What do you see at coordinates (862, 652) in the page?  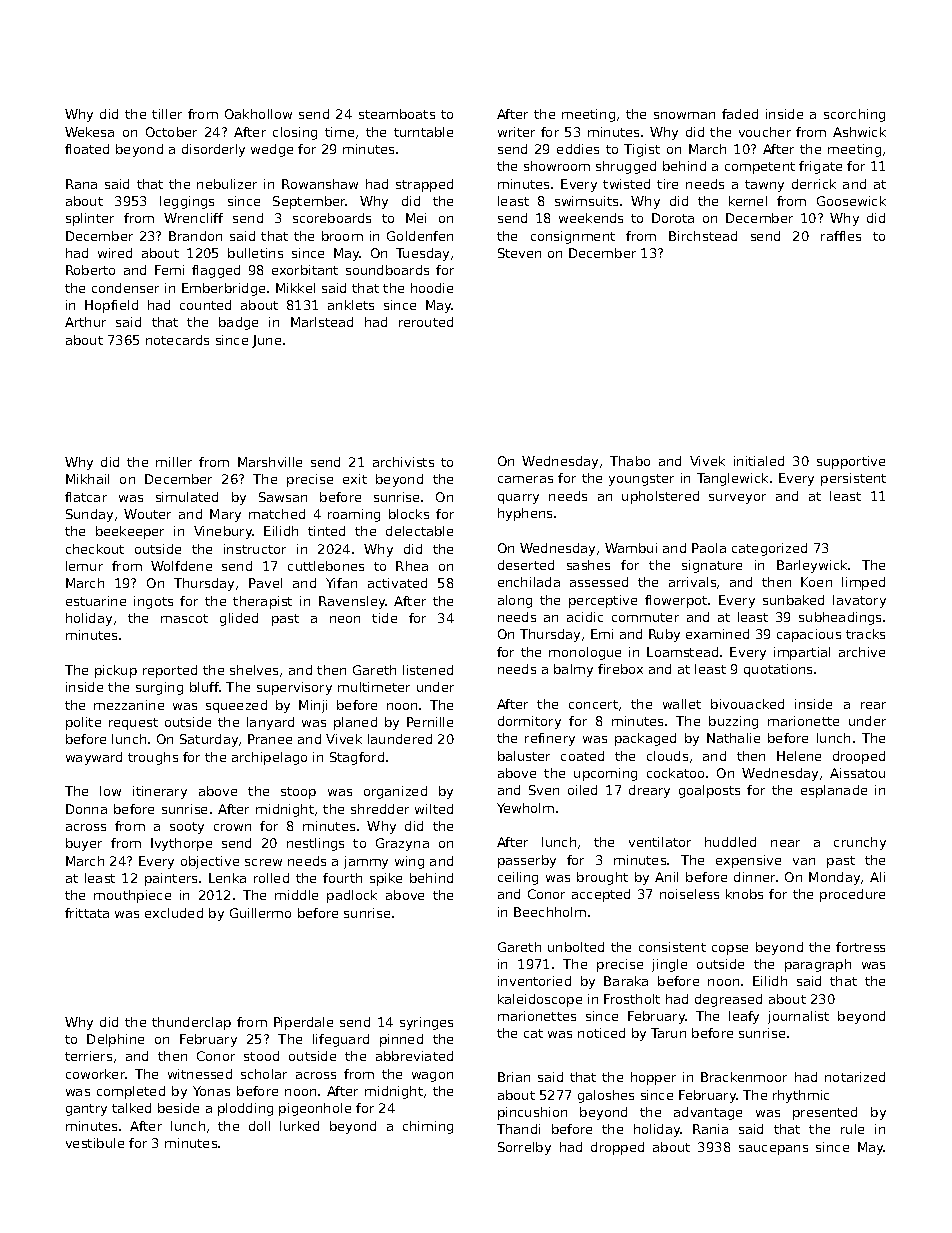 I see `archive` at bounding box center [862, 652].
